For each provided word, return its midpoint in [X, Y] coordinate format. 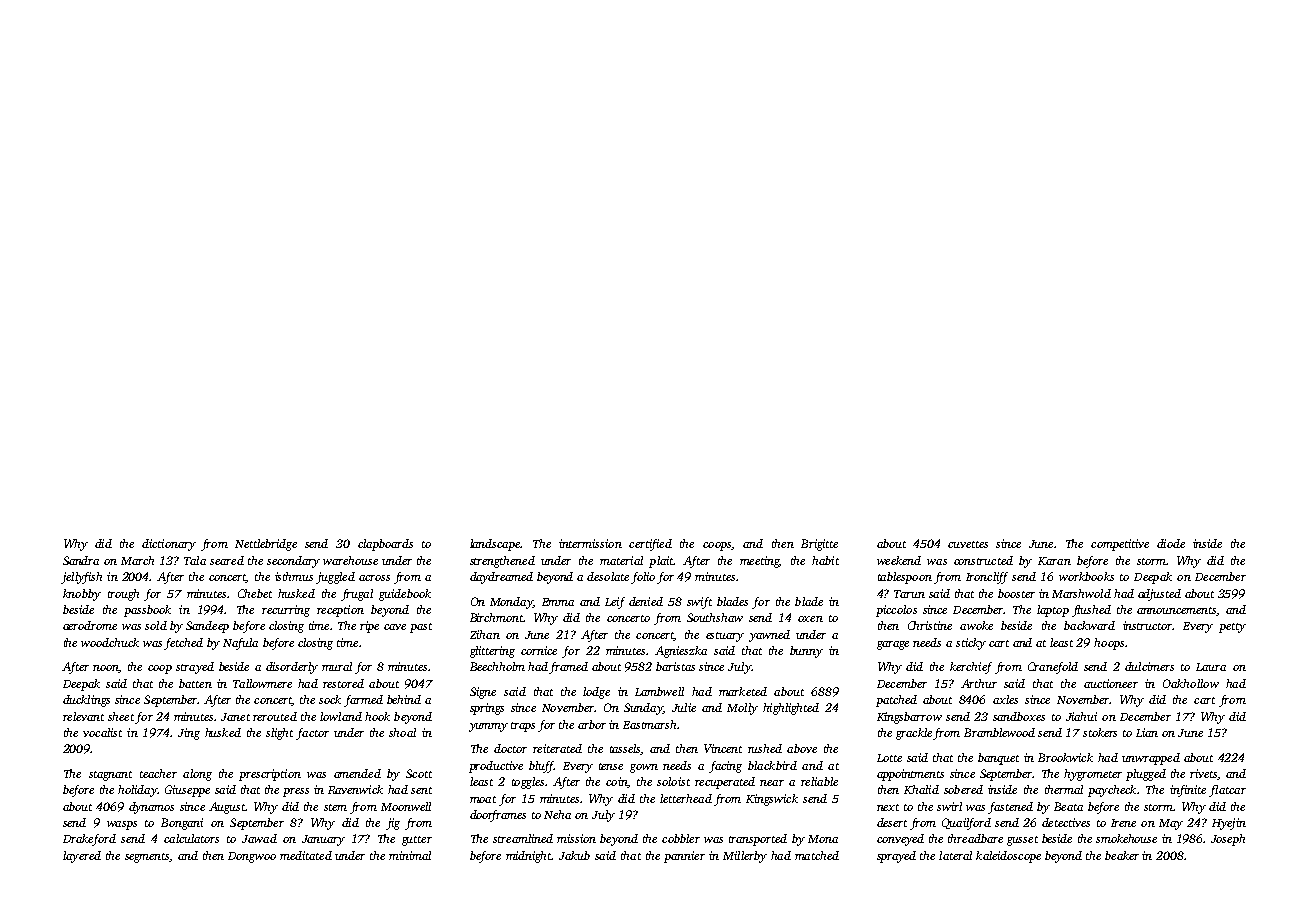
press [296, 792]
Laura [1211, 667]
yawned [769, 636]
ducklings [86, 701]
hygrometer [1093, 775]
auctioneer [1111, 683]
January [323, 840]
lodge [596, 693]
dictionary [169, 545]
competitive [1120, 545]
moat [483, 799]
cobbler [681, 838]
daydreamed [501, 578]
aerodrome [90, 625]
